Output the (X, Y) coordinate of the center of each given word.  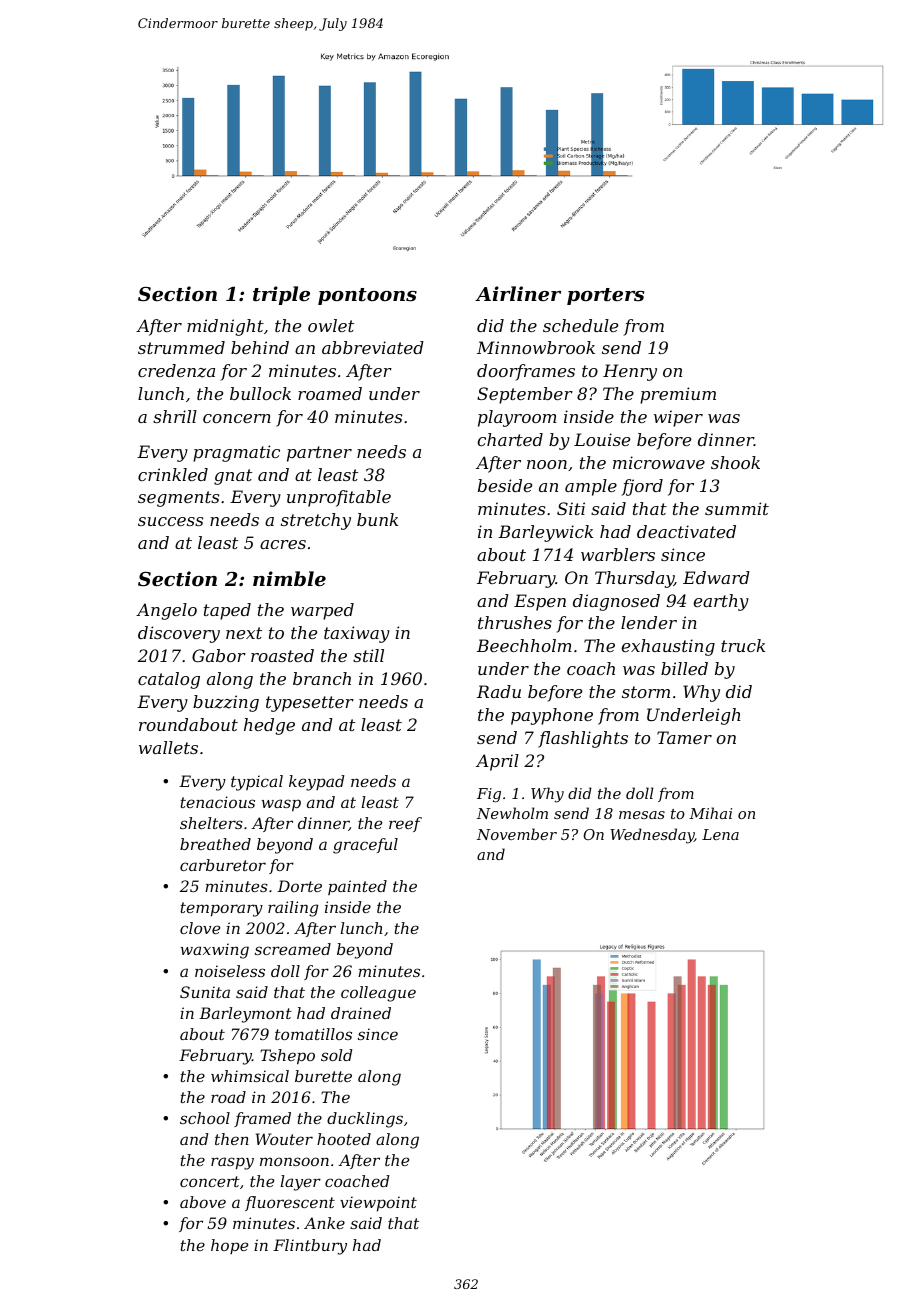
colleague (378, 994)
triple (281, 295)
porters (605, 296)
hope (229, 1246)
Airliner (518, 293)
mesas (642, 815)
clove (200, 928)
